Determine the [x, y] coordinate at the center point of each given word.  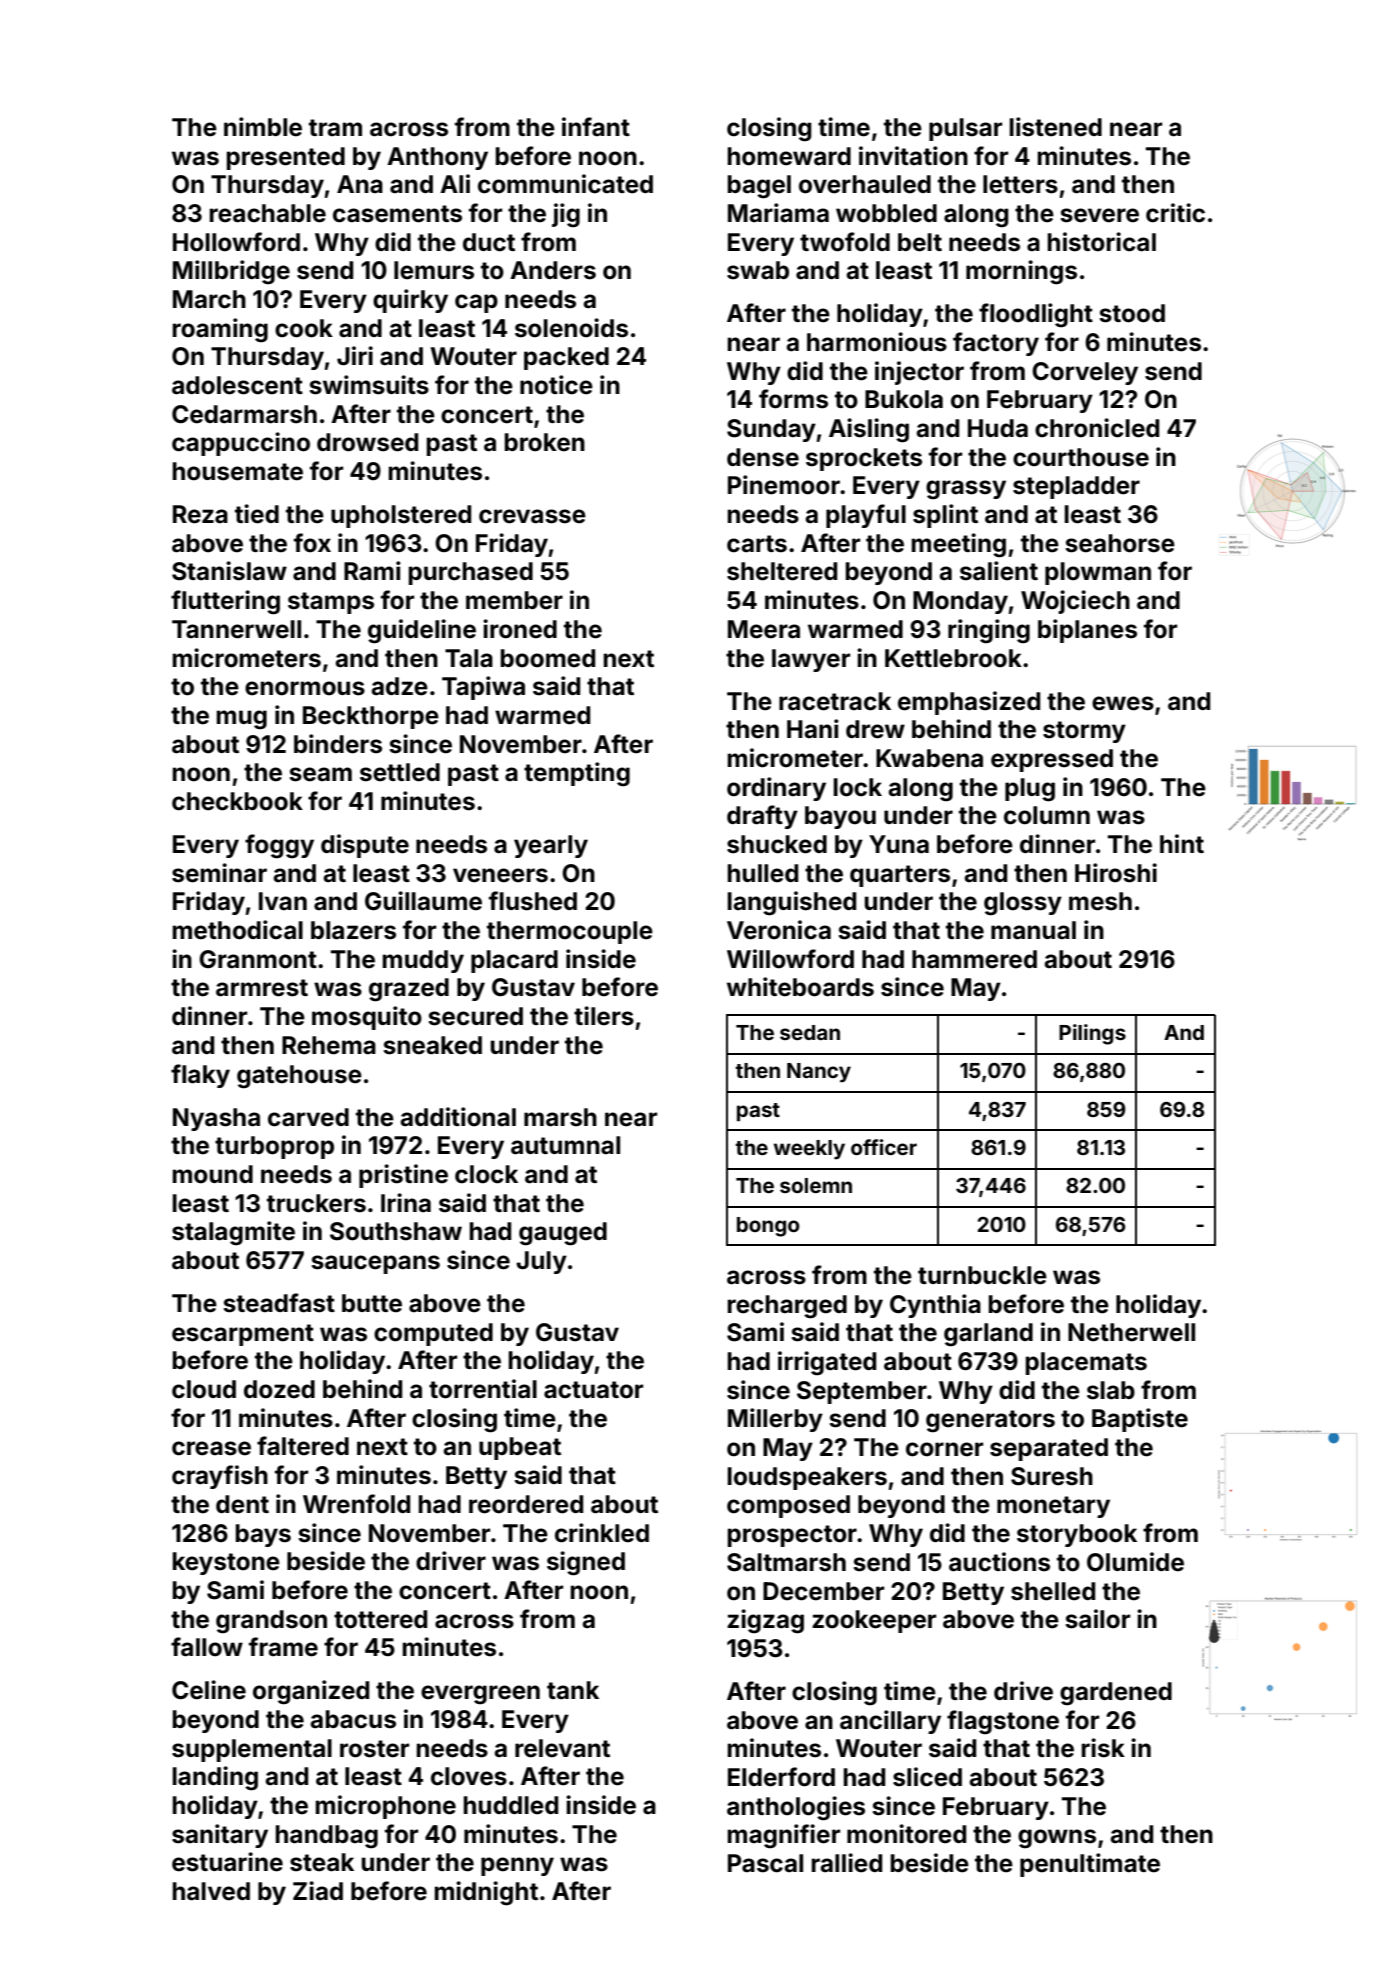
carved [308, 1117]
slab [1111, 1390]
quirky [410, 301]
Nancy [819, 1073]
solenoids [571, 328]
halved [211, 1891]
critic [1175, 213]
